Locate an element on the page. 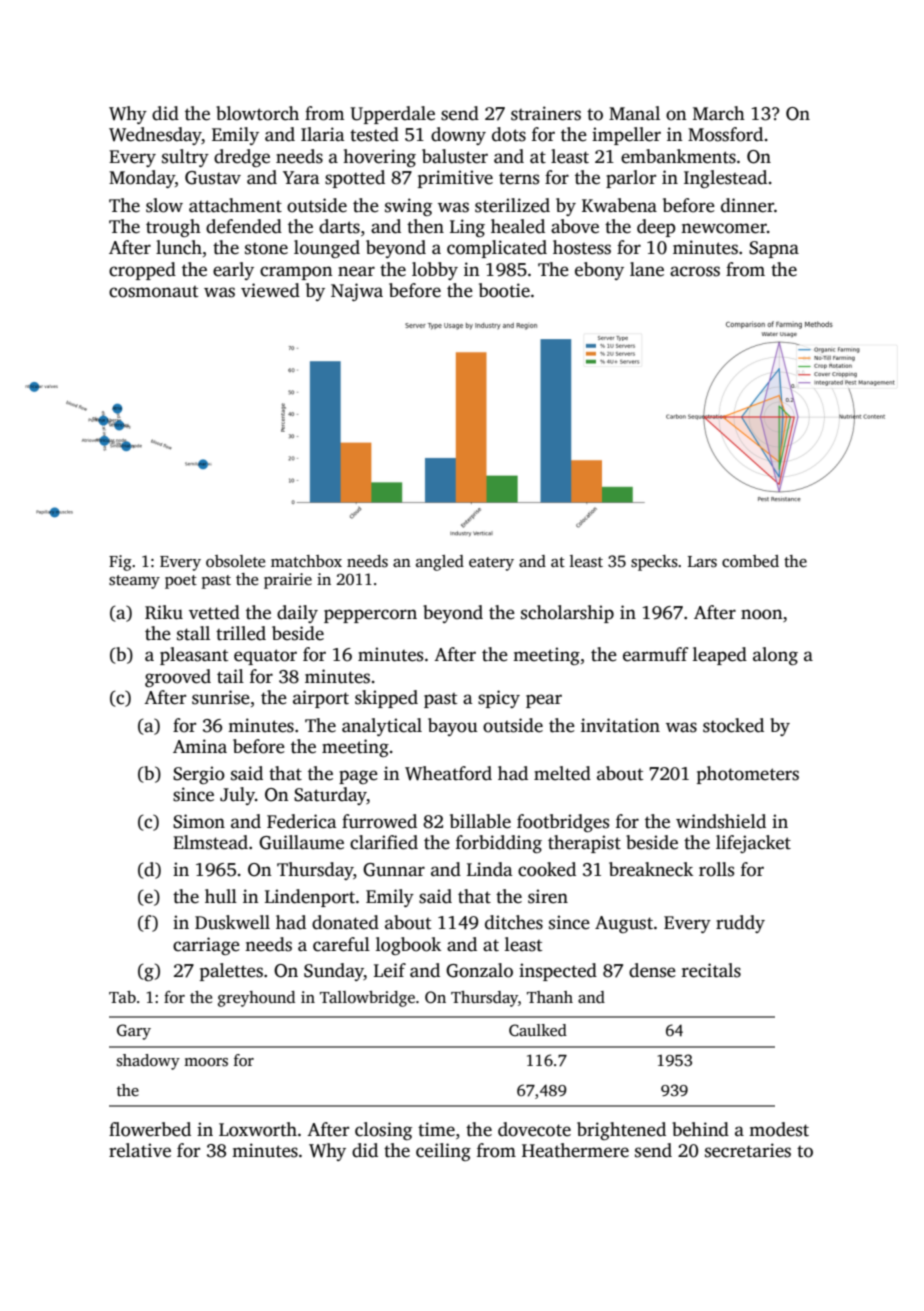 The width and height of the page is (924, 1311). greyhound is located at coordinates (256, 999).
